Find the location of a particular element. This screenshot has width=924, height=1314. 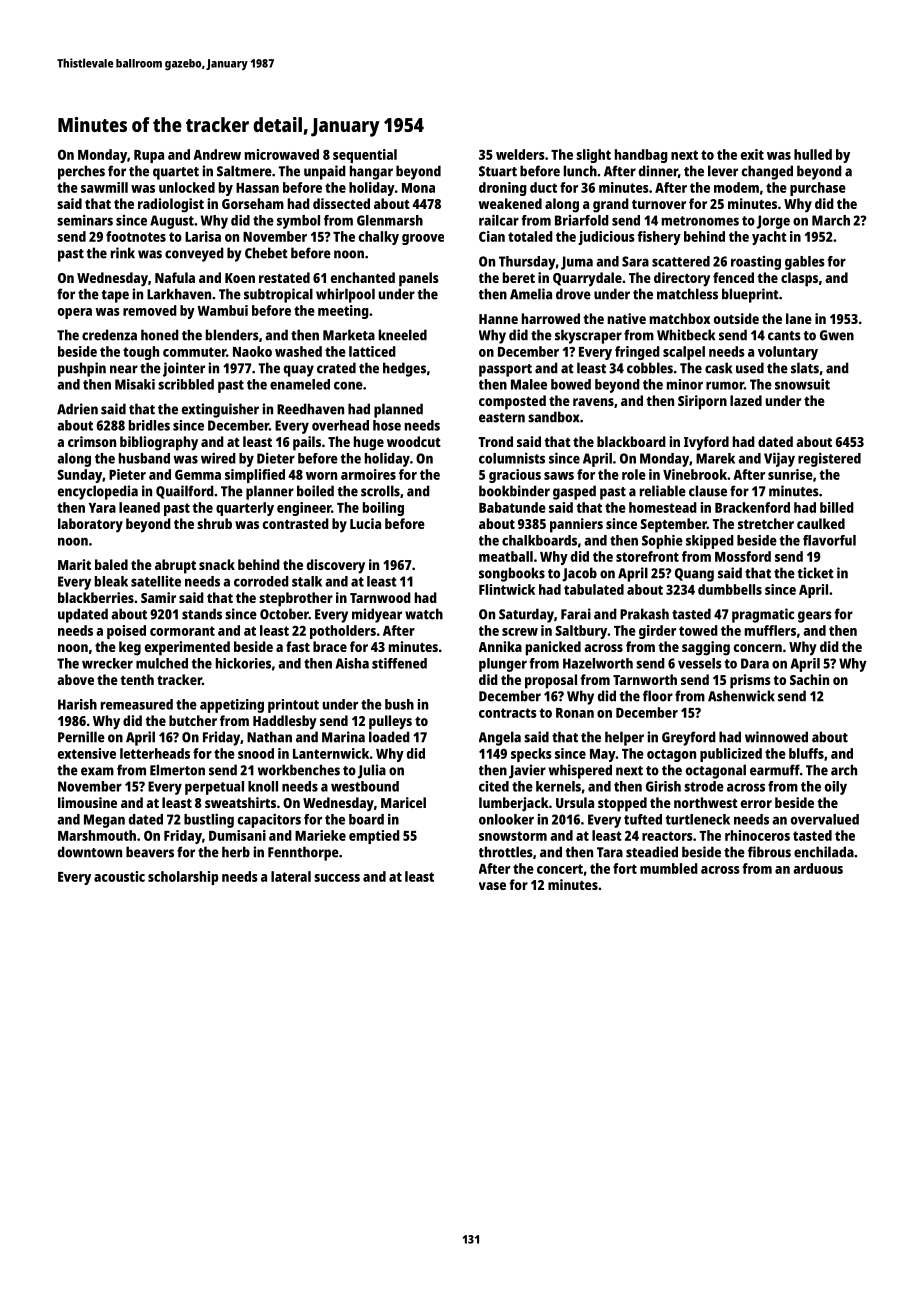

meatball is located at coordinates (506, 556).
